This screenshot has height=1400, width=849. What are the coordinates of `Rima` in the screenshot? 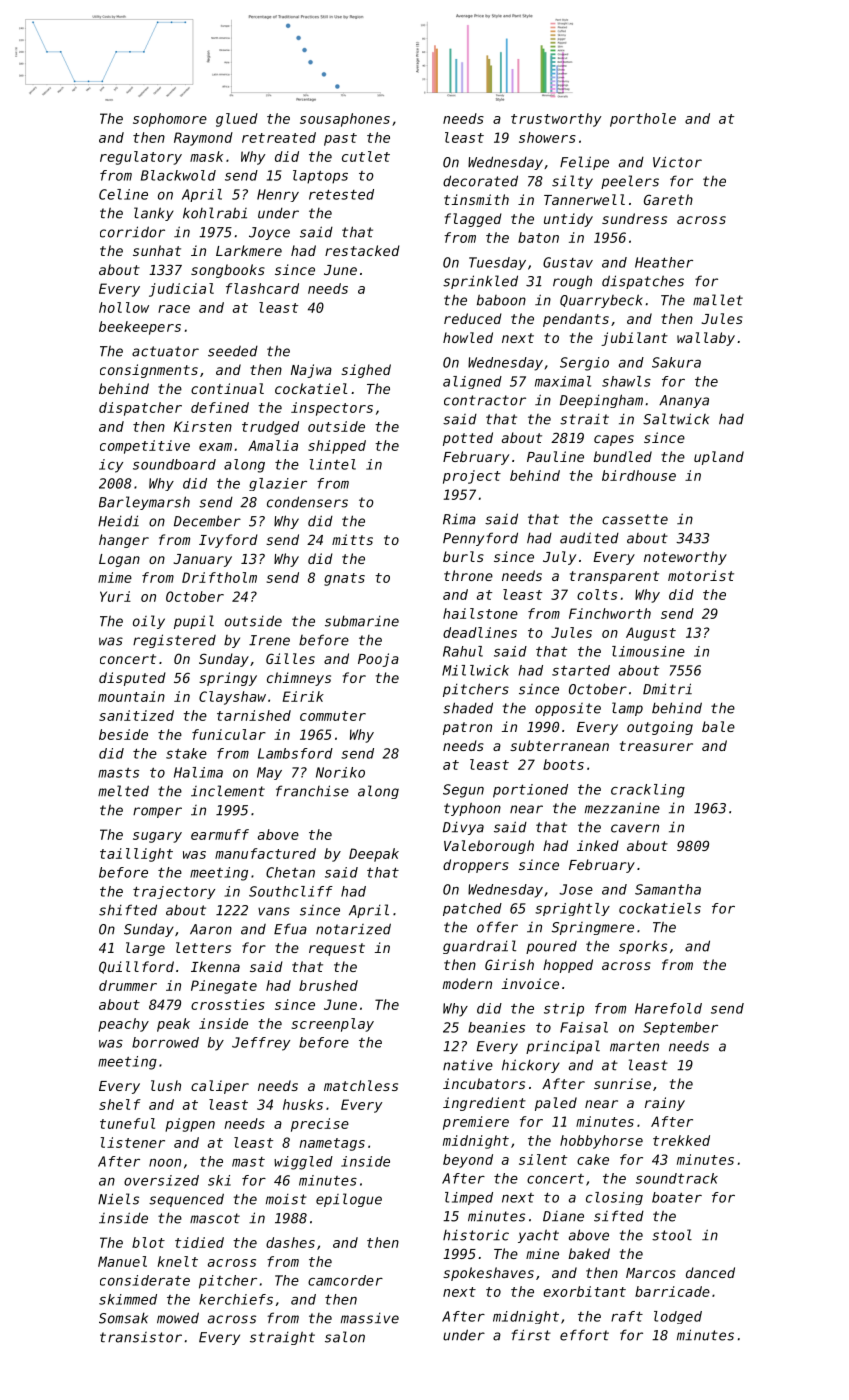 It's located at (459, 519).
